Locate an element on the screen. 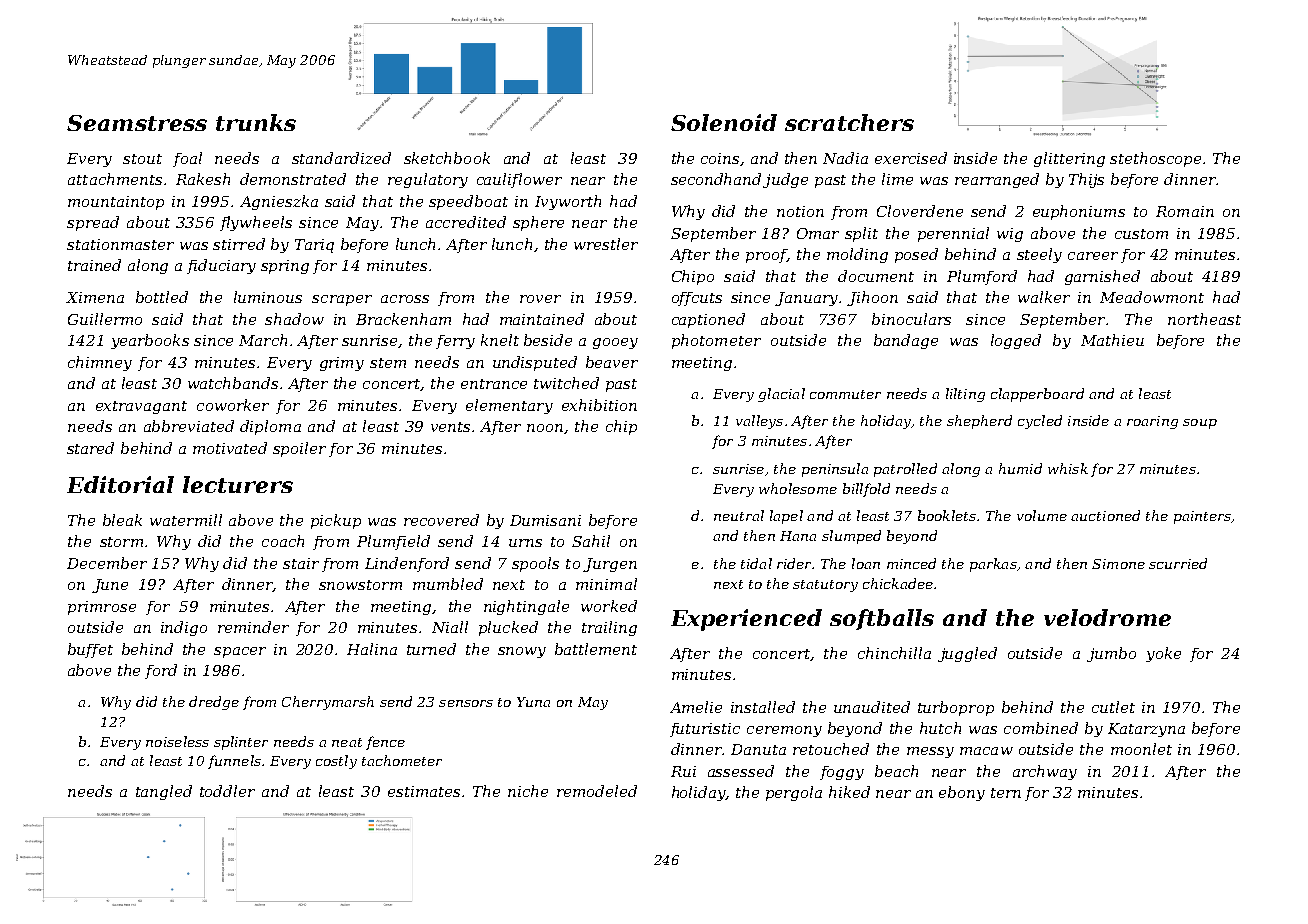  beaver is located at coordinates (612, 362).
